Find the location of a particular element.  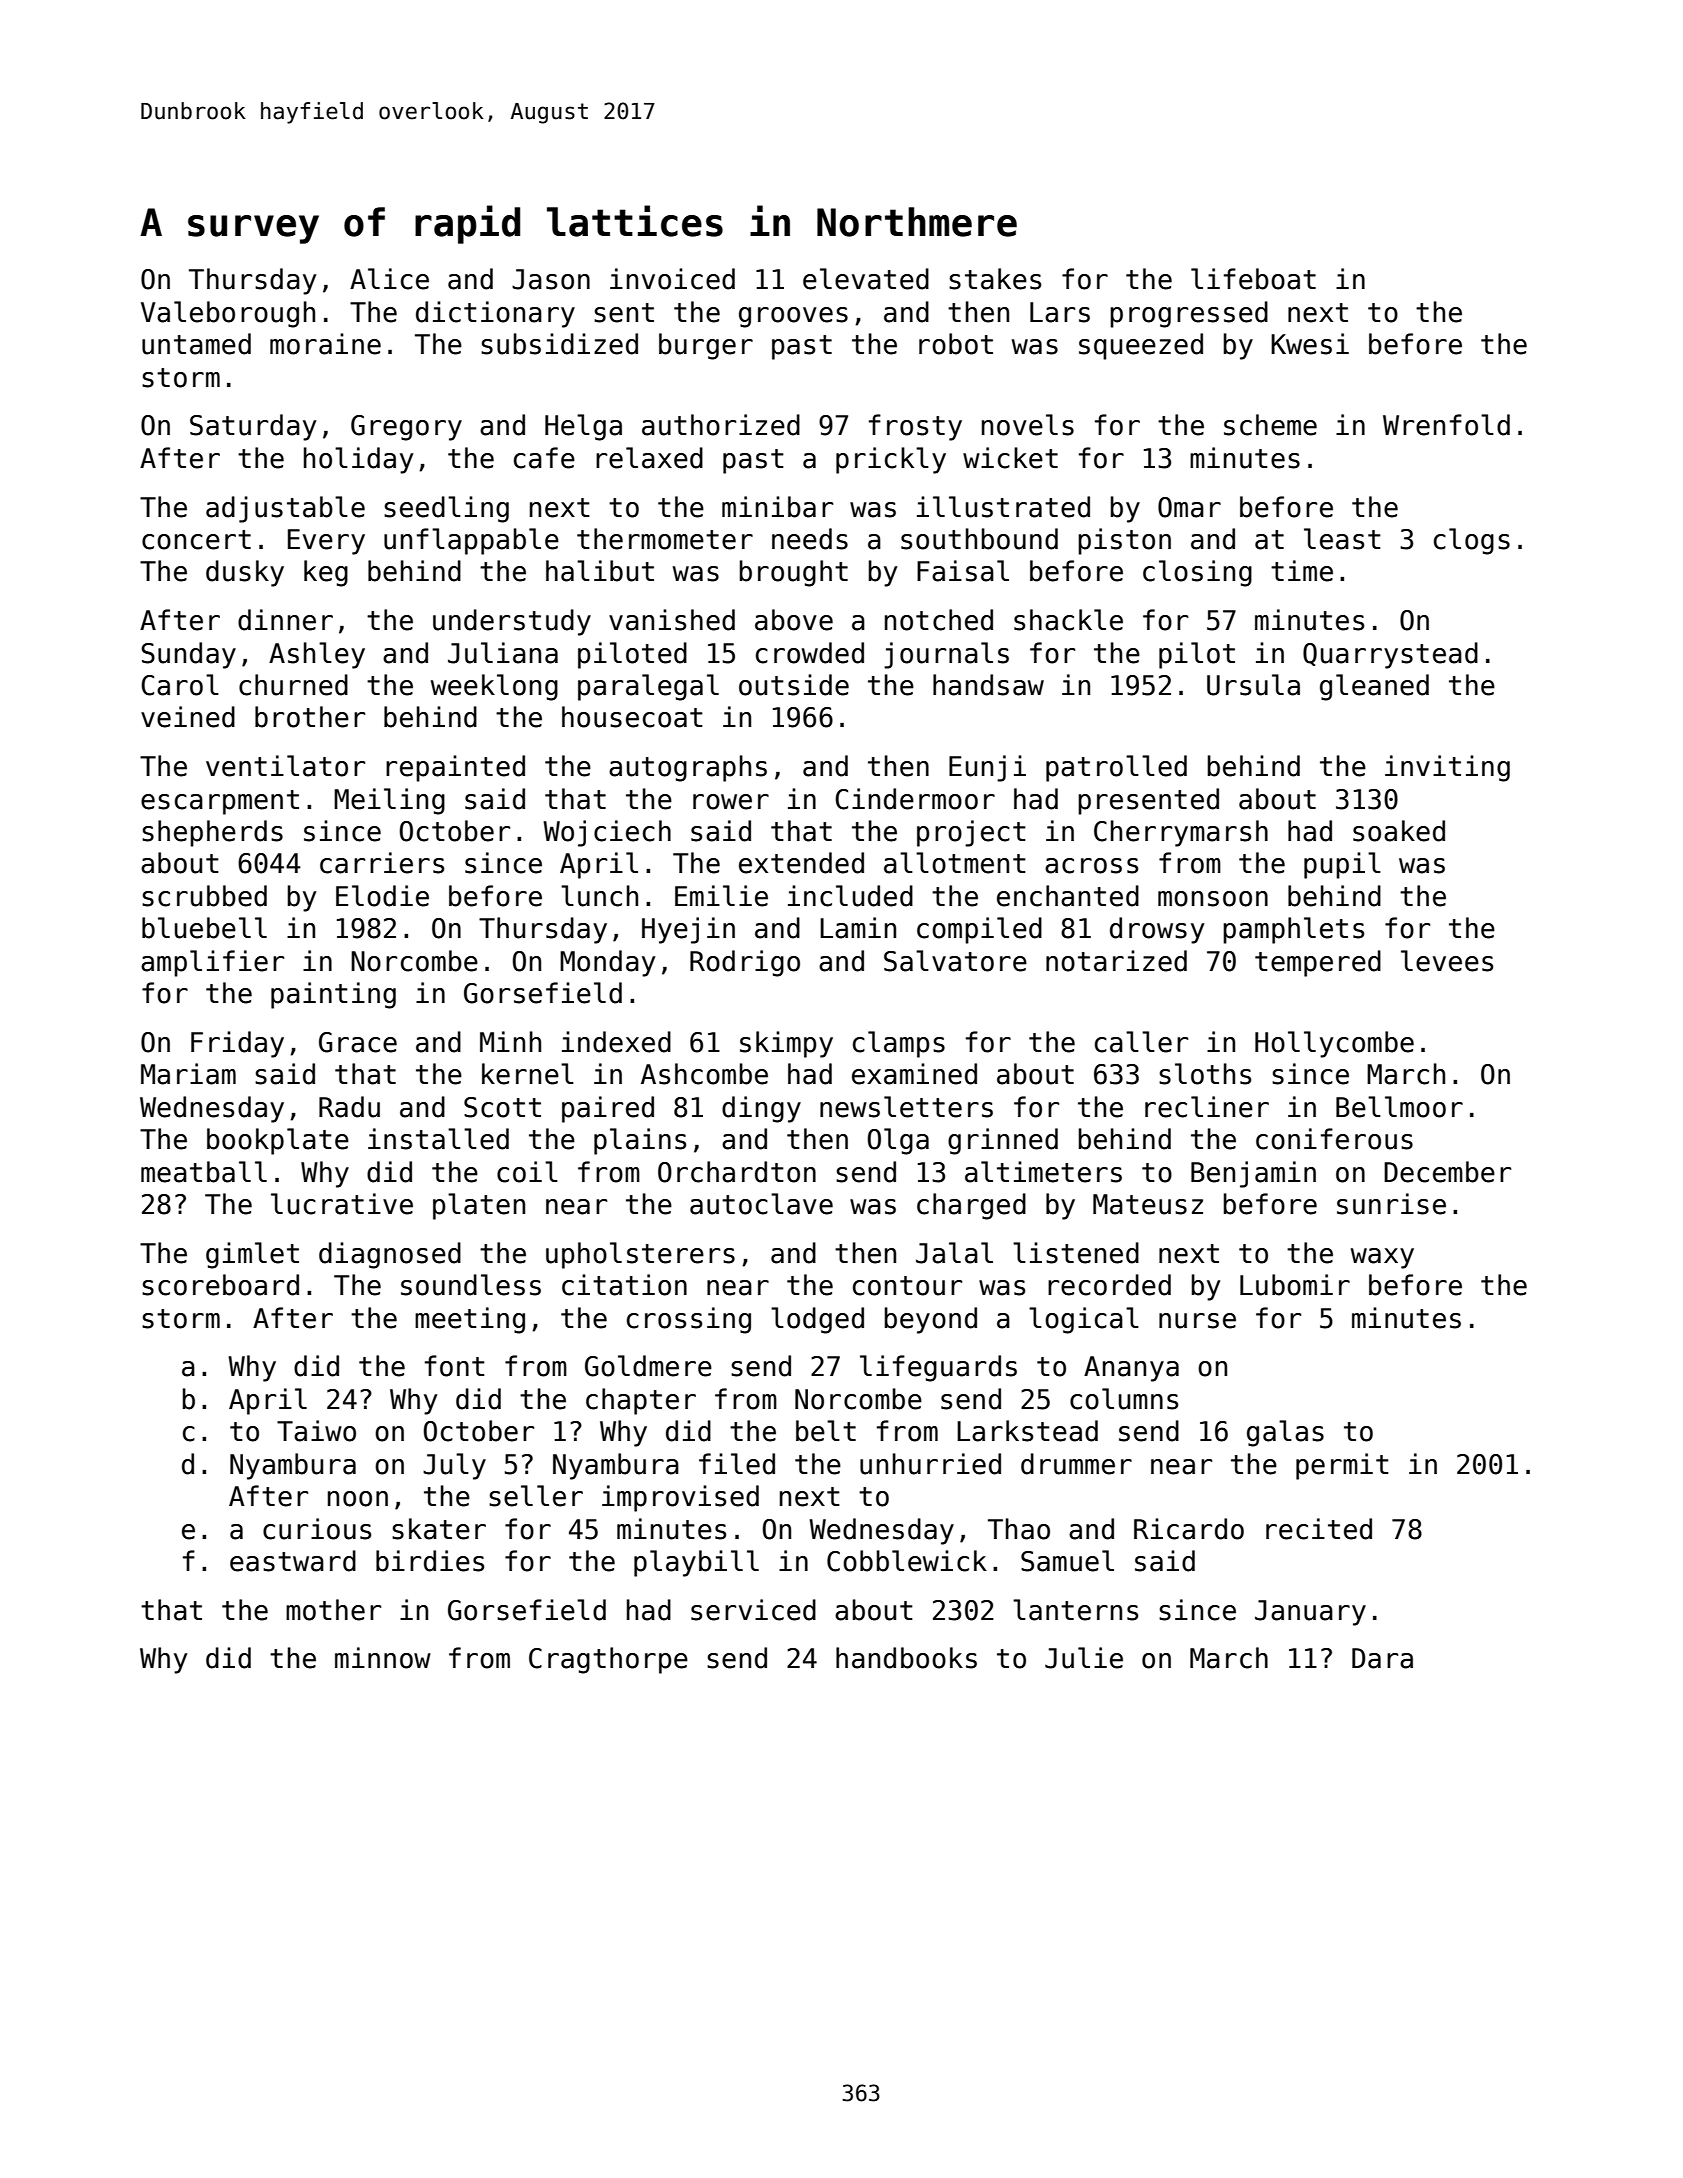

mother is located at coordinates (333, 1610).
